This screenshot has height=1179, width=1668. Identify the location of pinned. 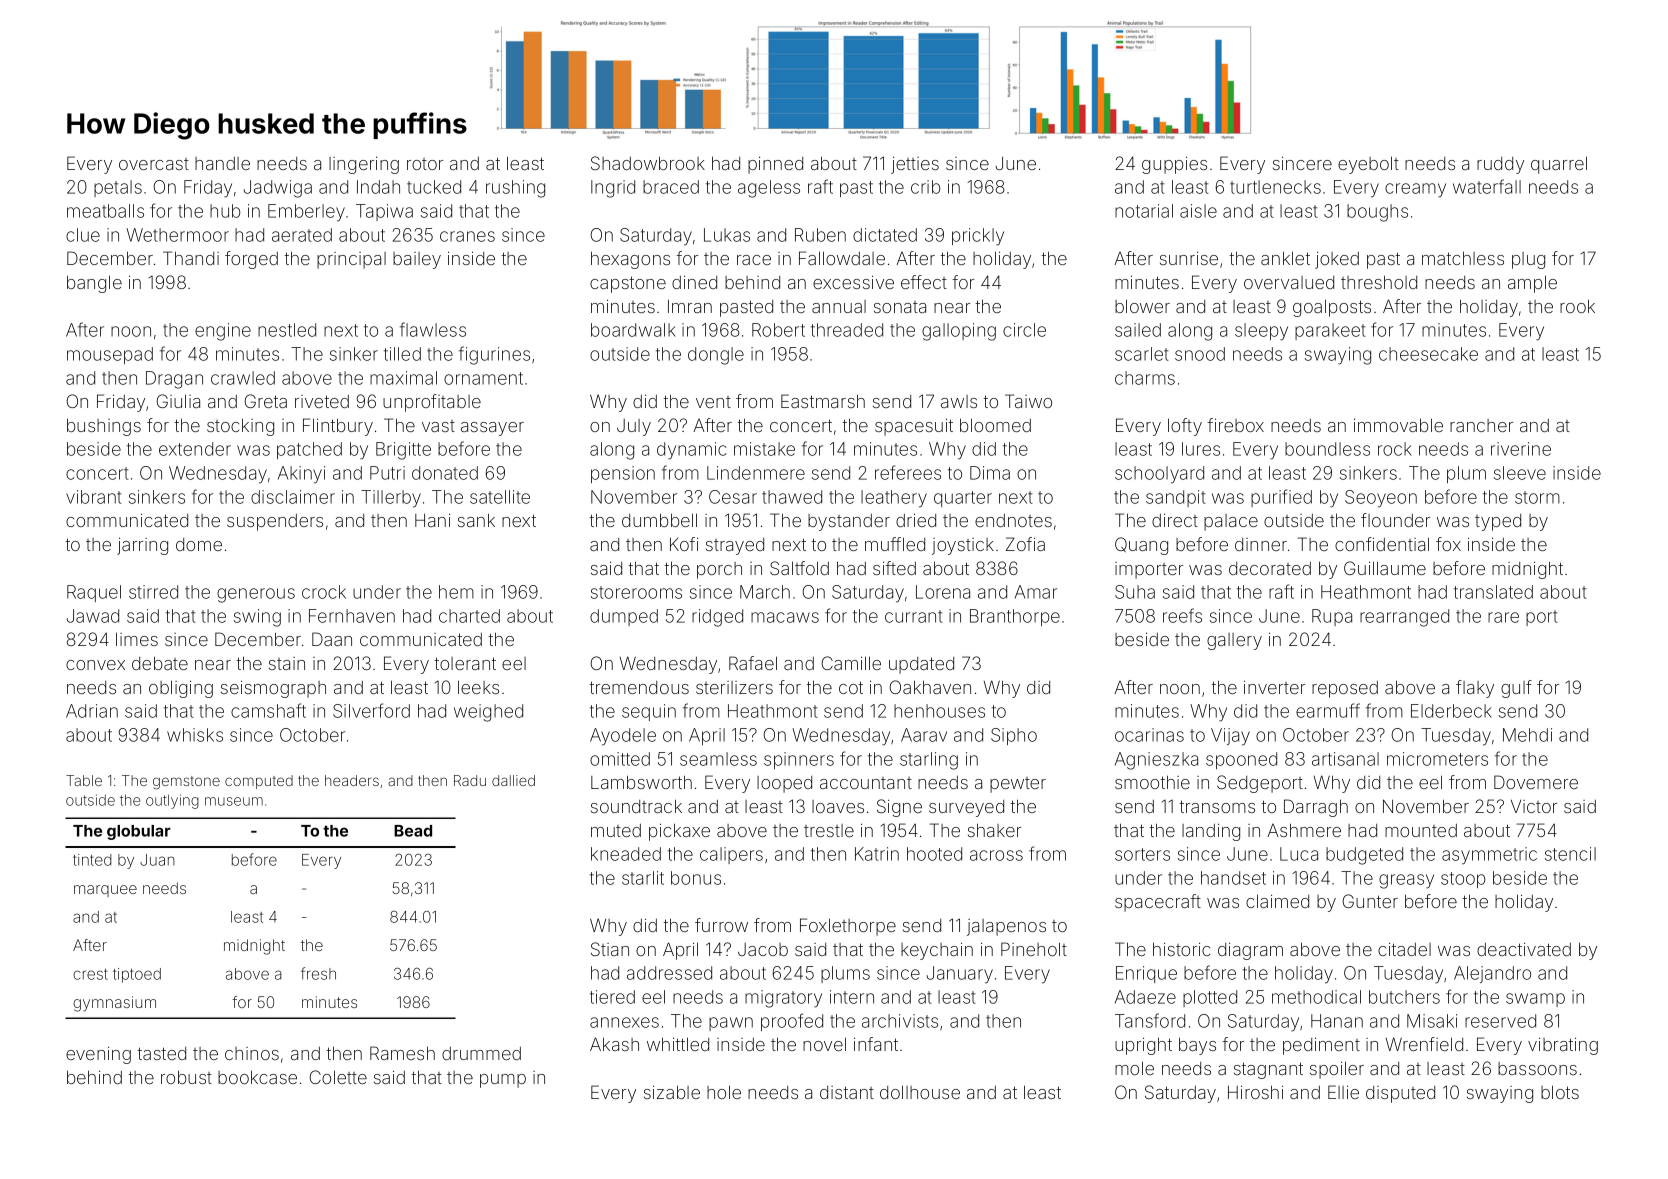
(775, 165).
